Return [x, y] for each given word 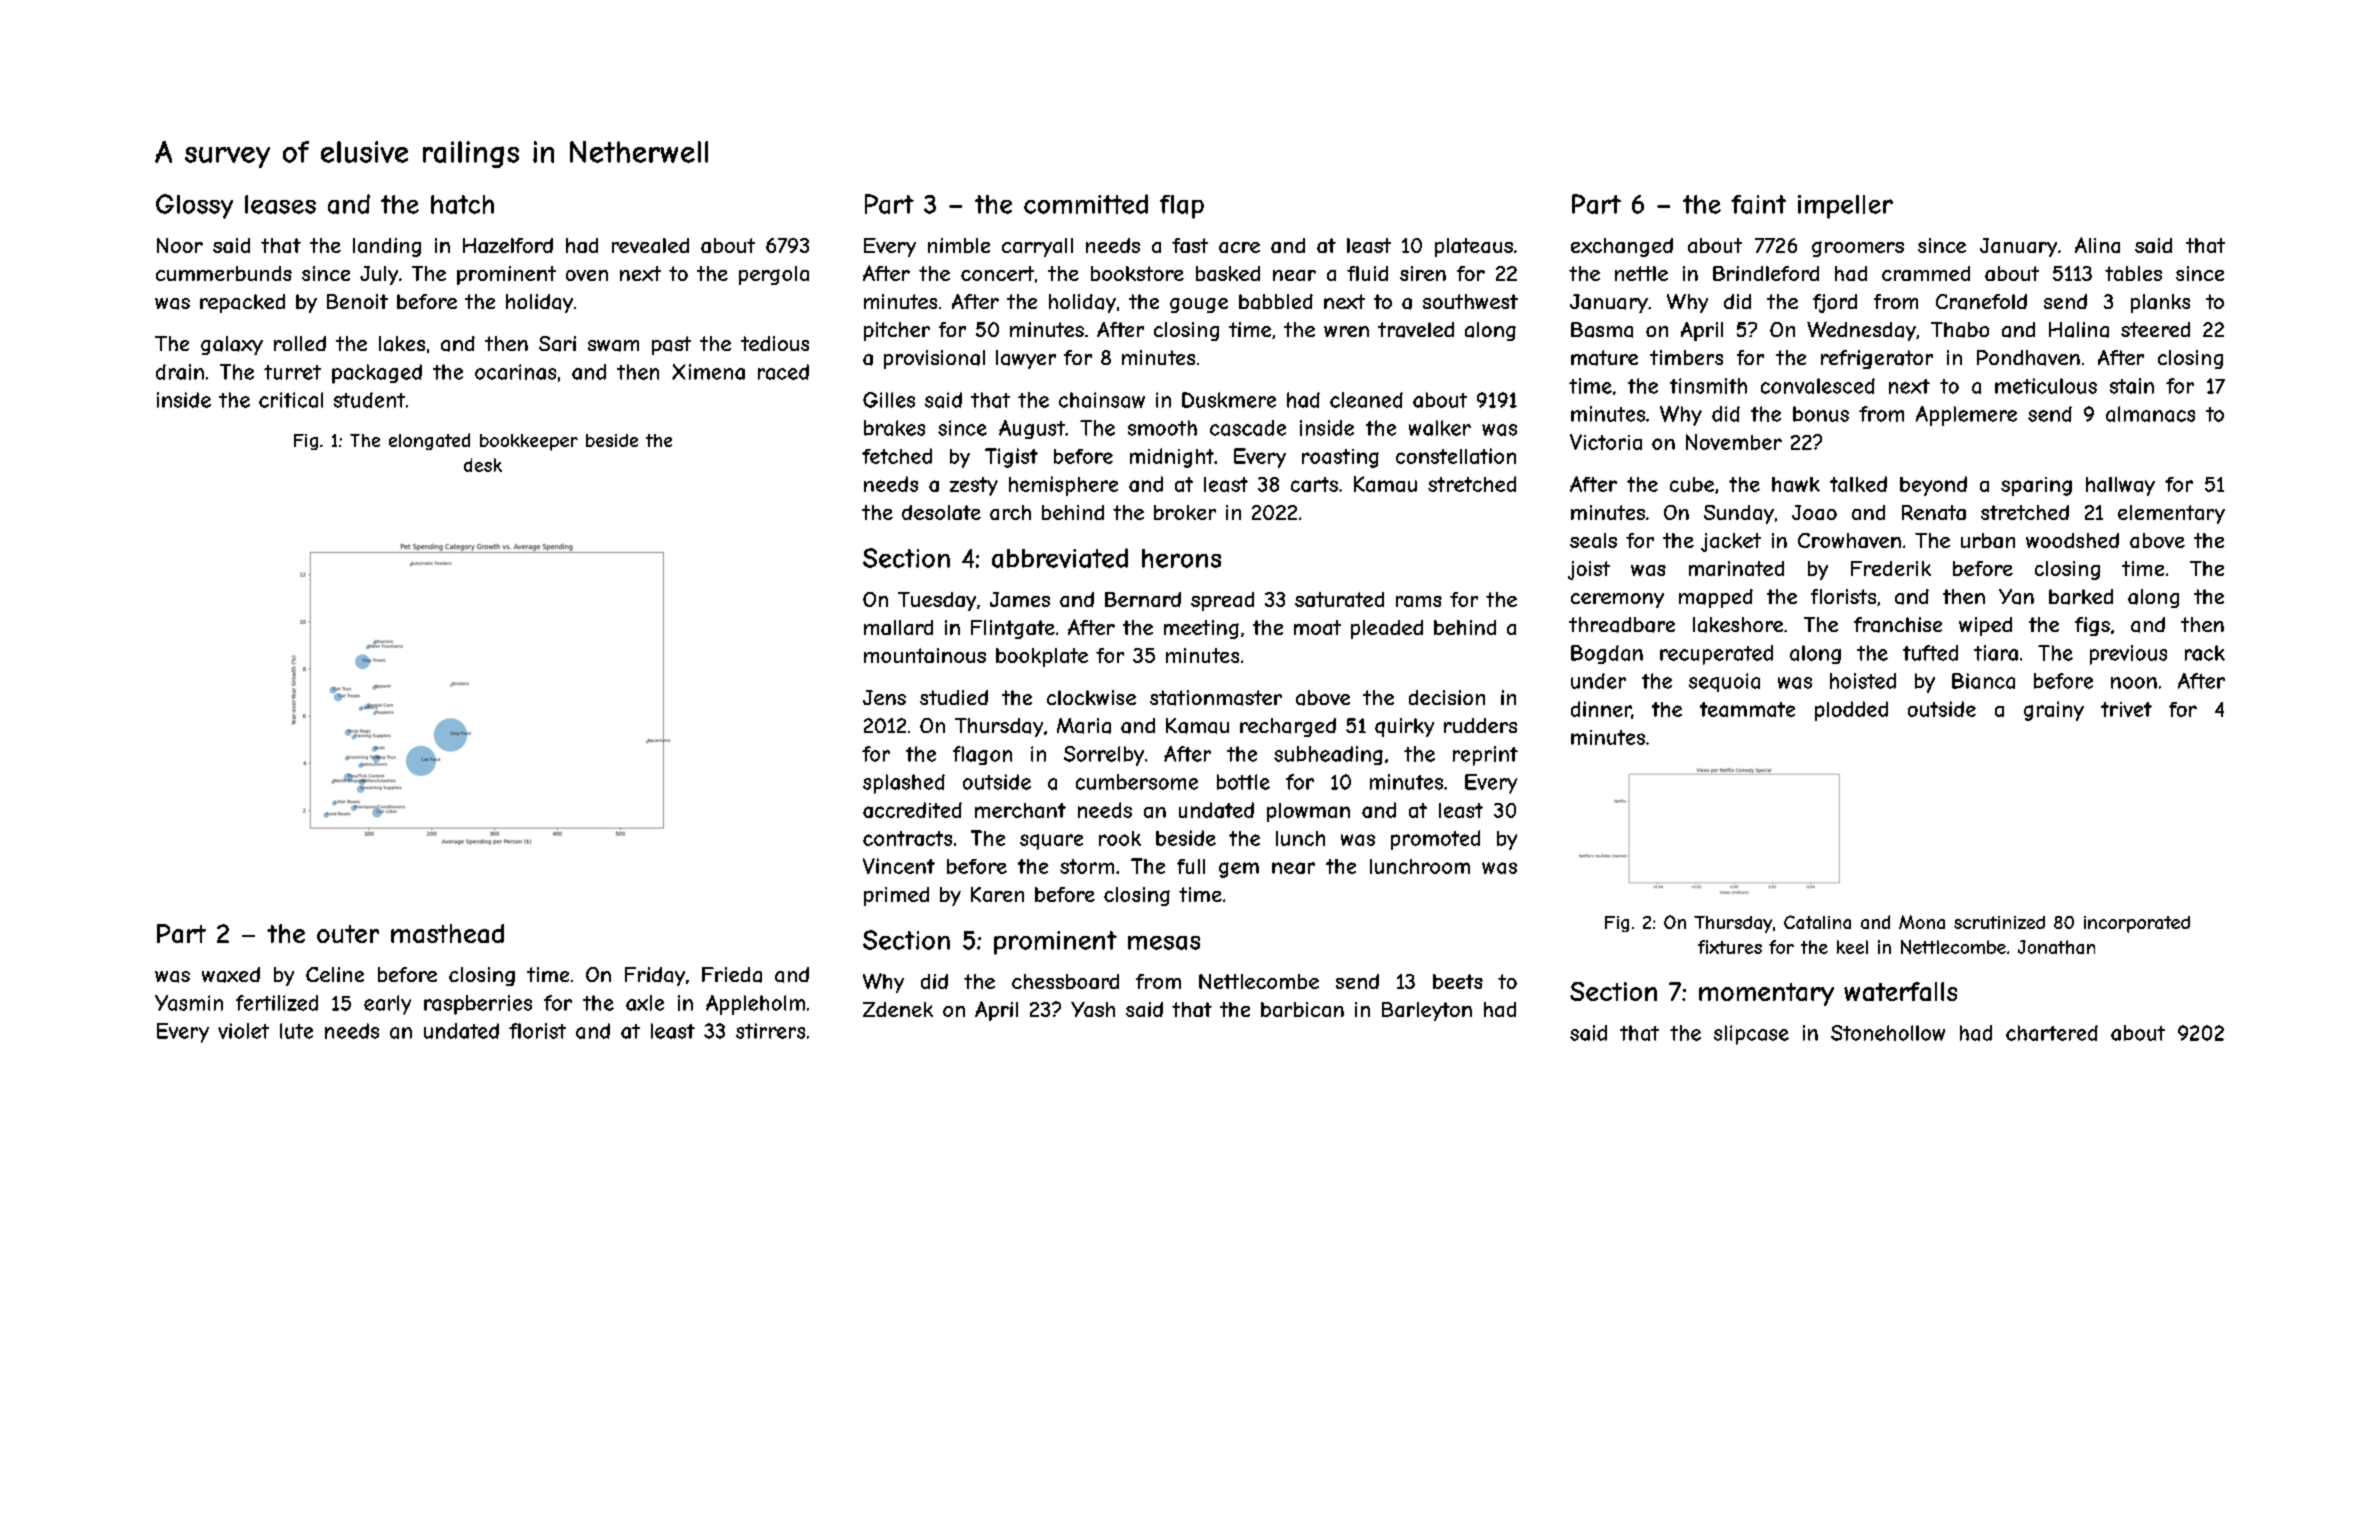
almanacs [2150, 414]
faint [1758, 204]
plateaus [1474, 247]
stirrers [770, 1031]
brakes [894, 428]
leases [280, 204]
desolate [941, 512]
